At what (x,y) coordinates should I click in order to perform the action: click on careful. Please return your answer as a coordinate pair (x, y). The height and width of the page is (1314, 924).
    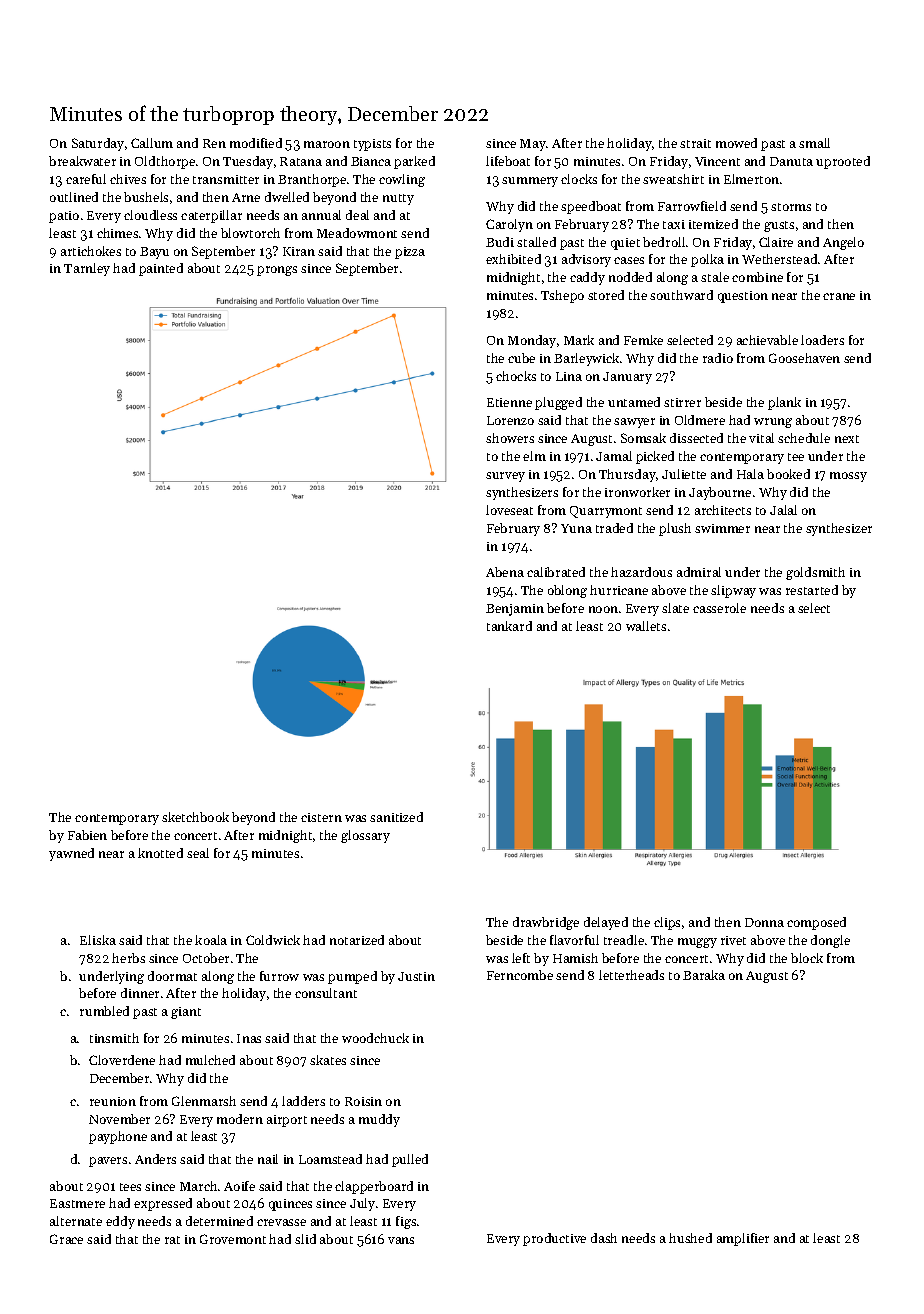
    Looking at the image, I should click on (86, 179).
